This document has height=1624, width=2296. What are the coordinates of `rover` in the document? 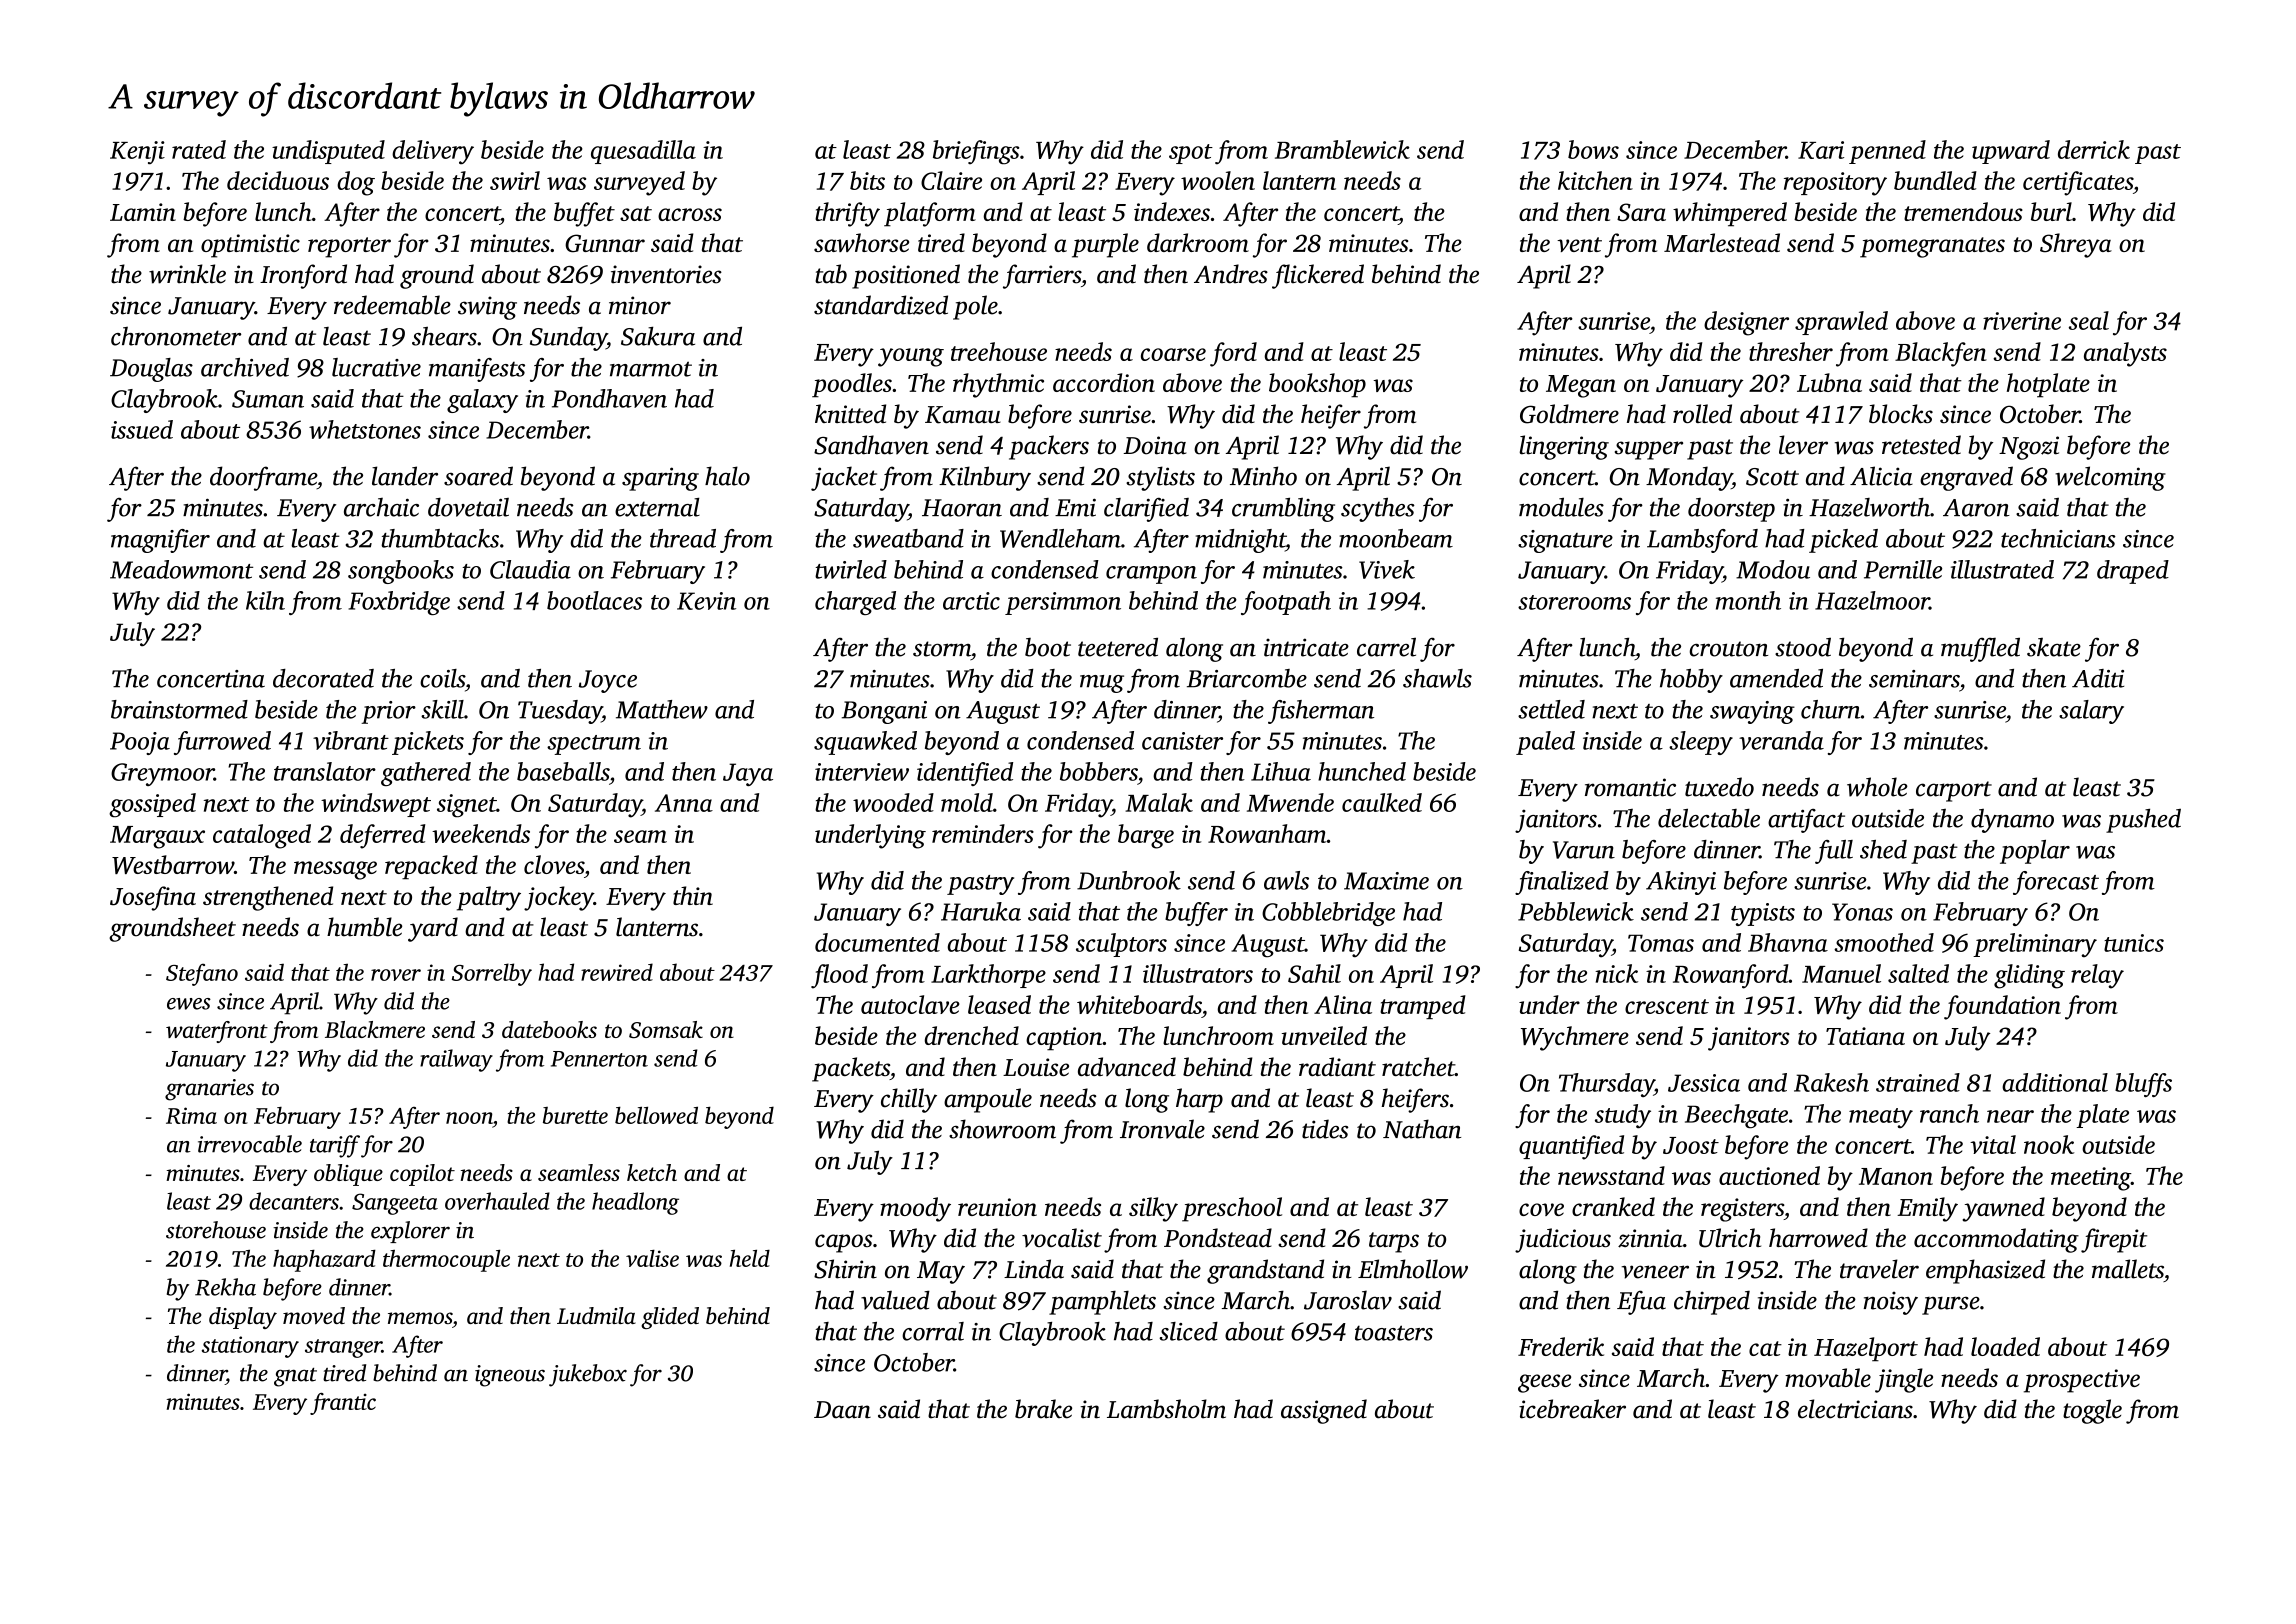 It's located at (396, 975).
